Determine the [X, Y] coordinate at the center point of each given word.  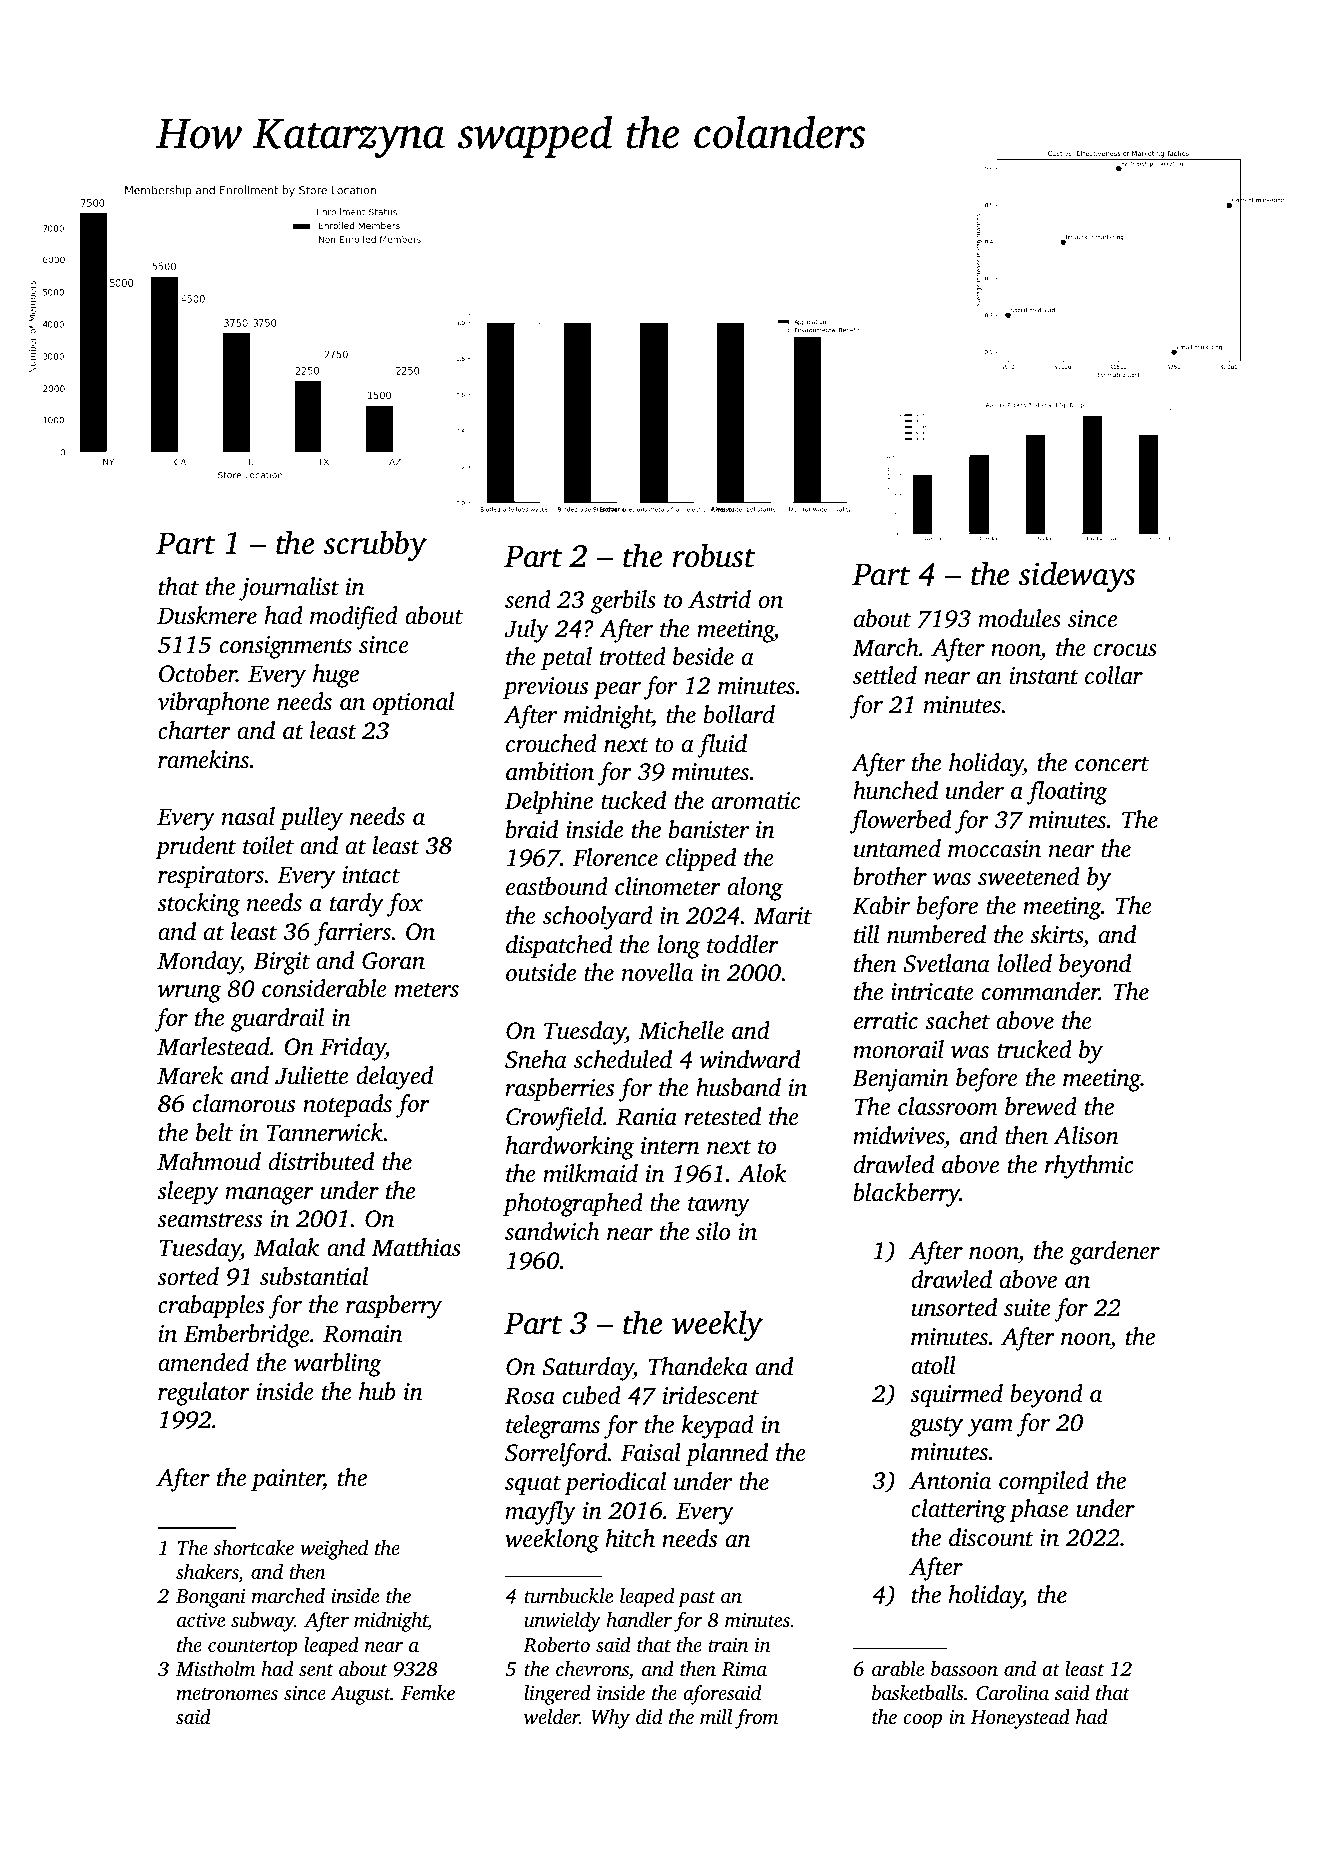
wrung [189, 994]
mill [716, 1716]
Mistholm [215, 1668]
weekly [717, 1326]
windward [750, 1059]
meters [426, 990]
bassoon [964, 1668]
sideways [1077, 577]
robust [713, 555]
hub [377, 1391]
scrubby [375, 546]
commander [1040, 991]
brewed [1041, 1106]
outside [541, 972]
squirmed [956, 1396]
